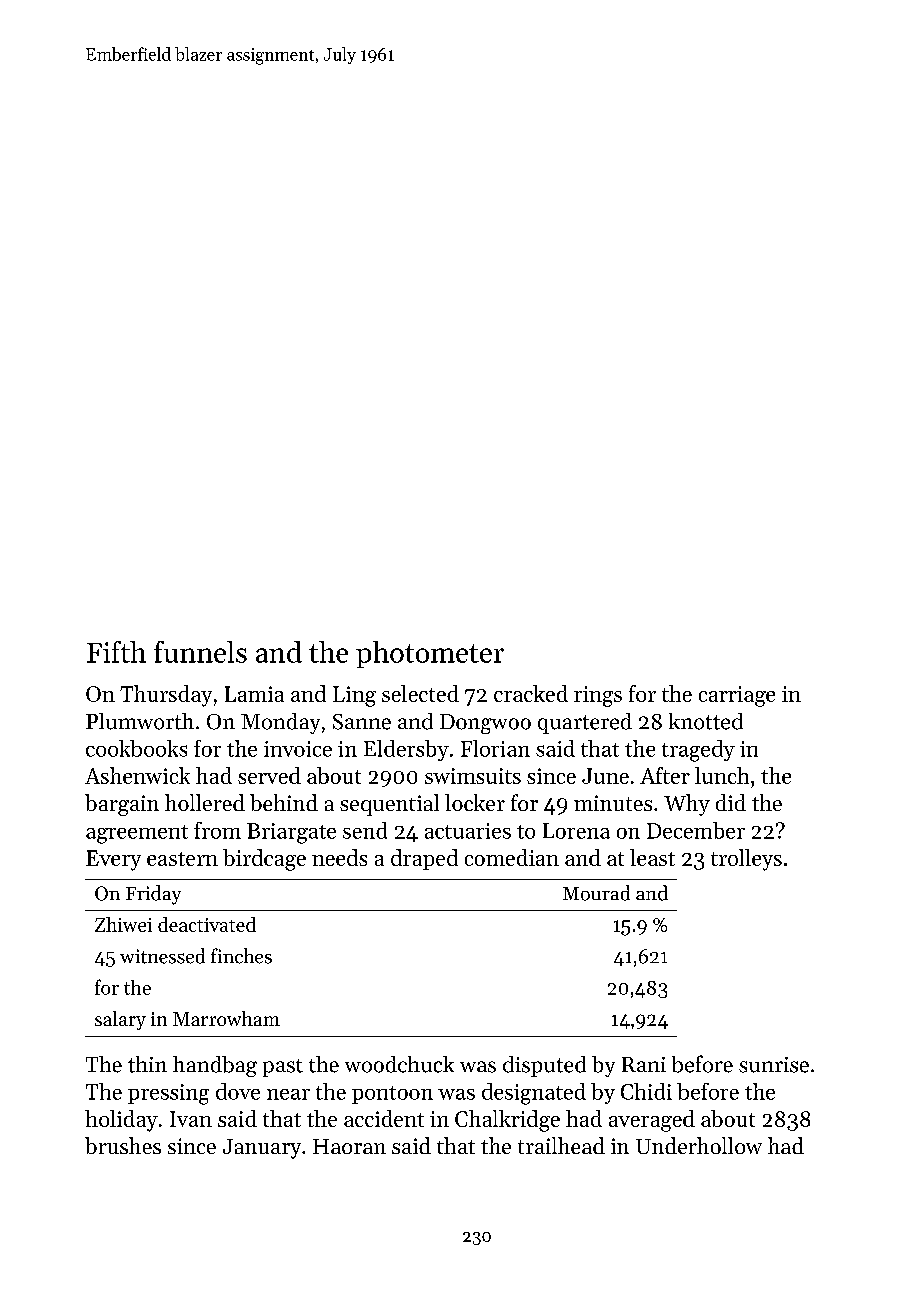 The image size is (924, 1311). Describe the element at coordinates (123, 1145) in the image. I see `brushes` at that location.
